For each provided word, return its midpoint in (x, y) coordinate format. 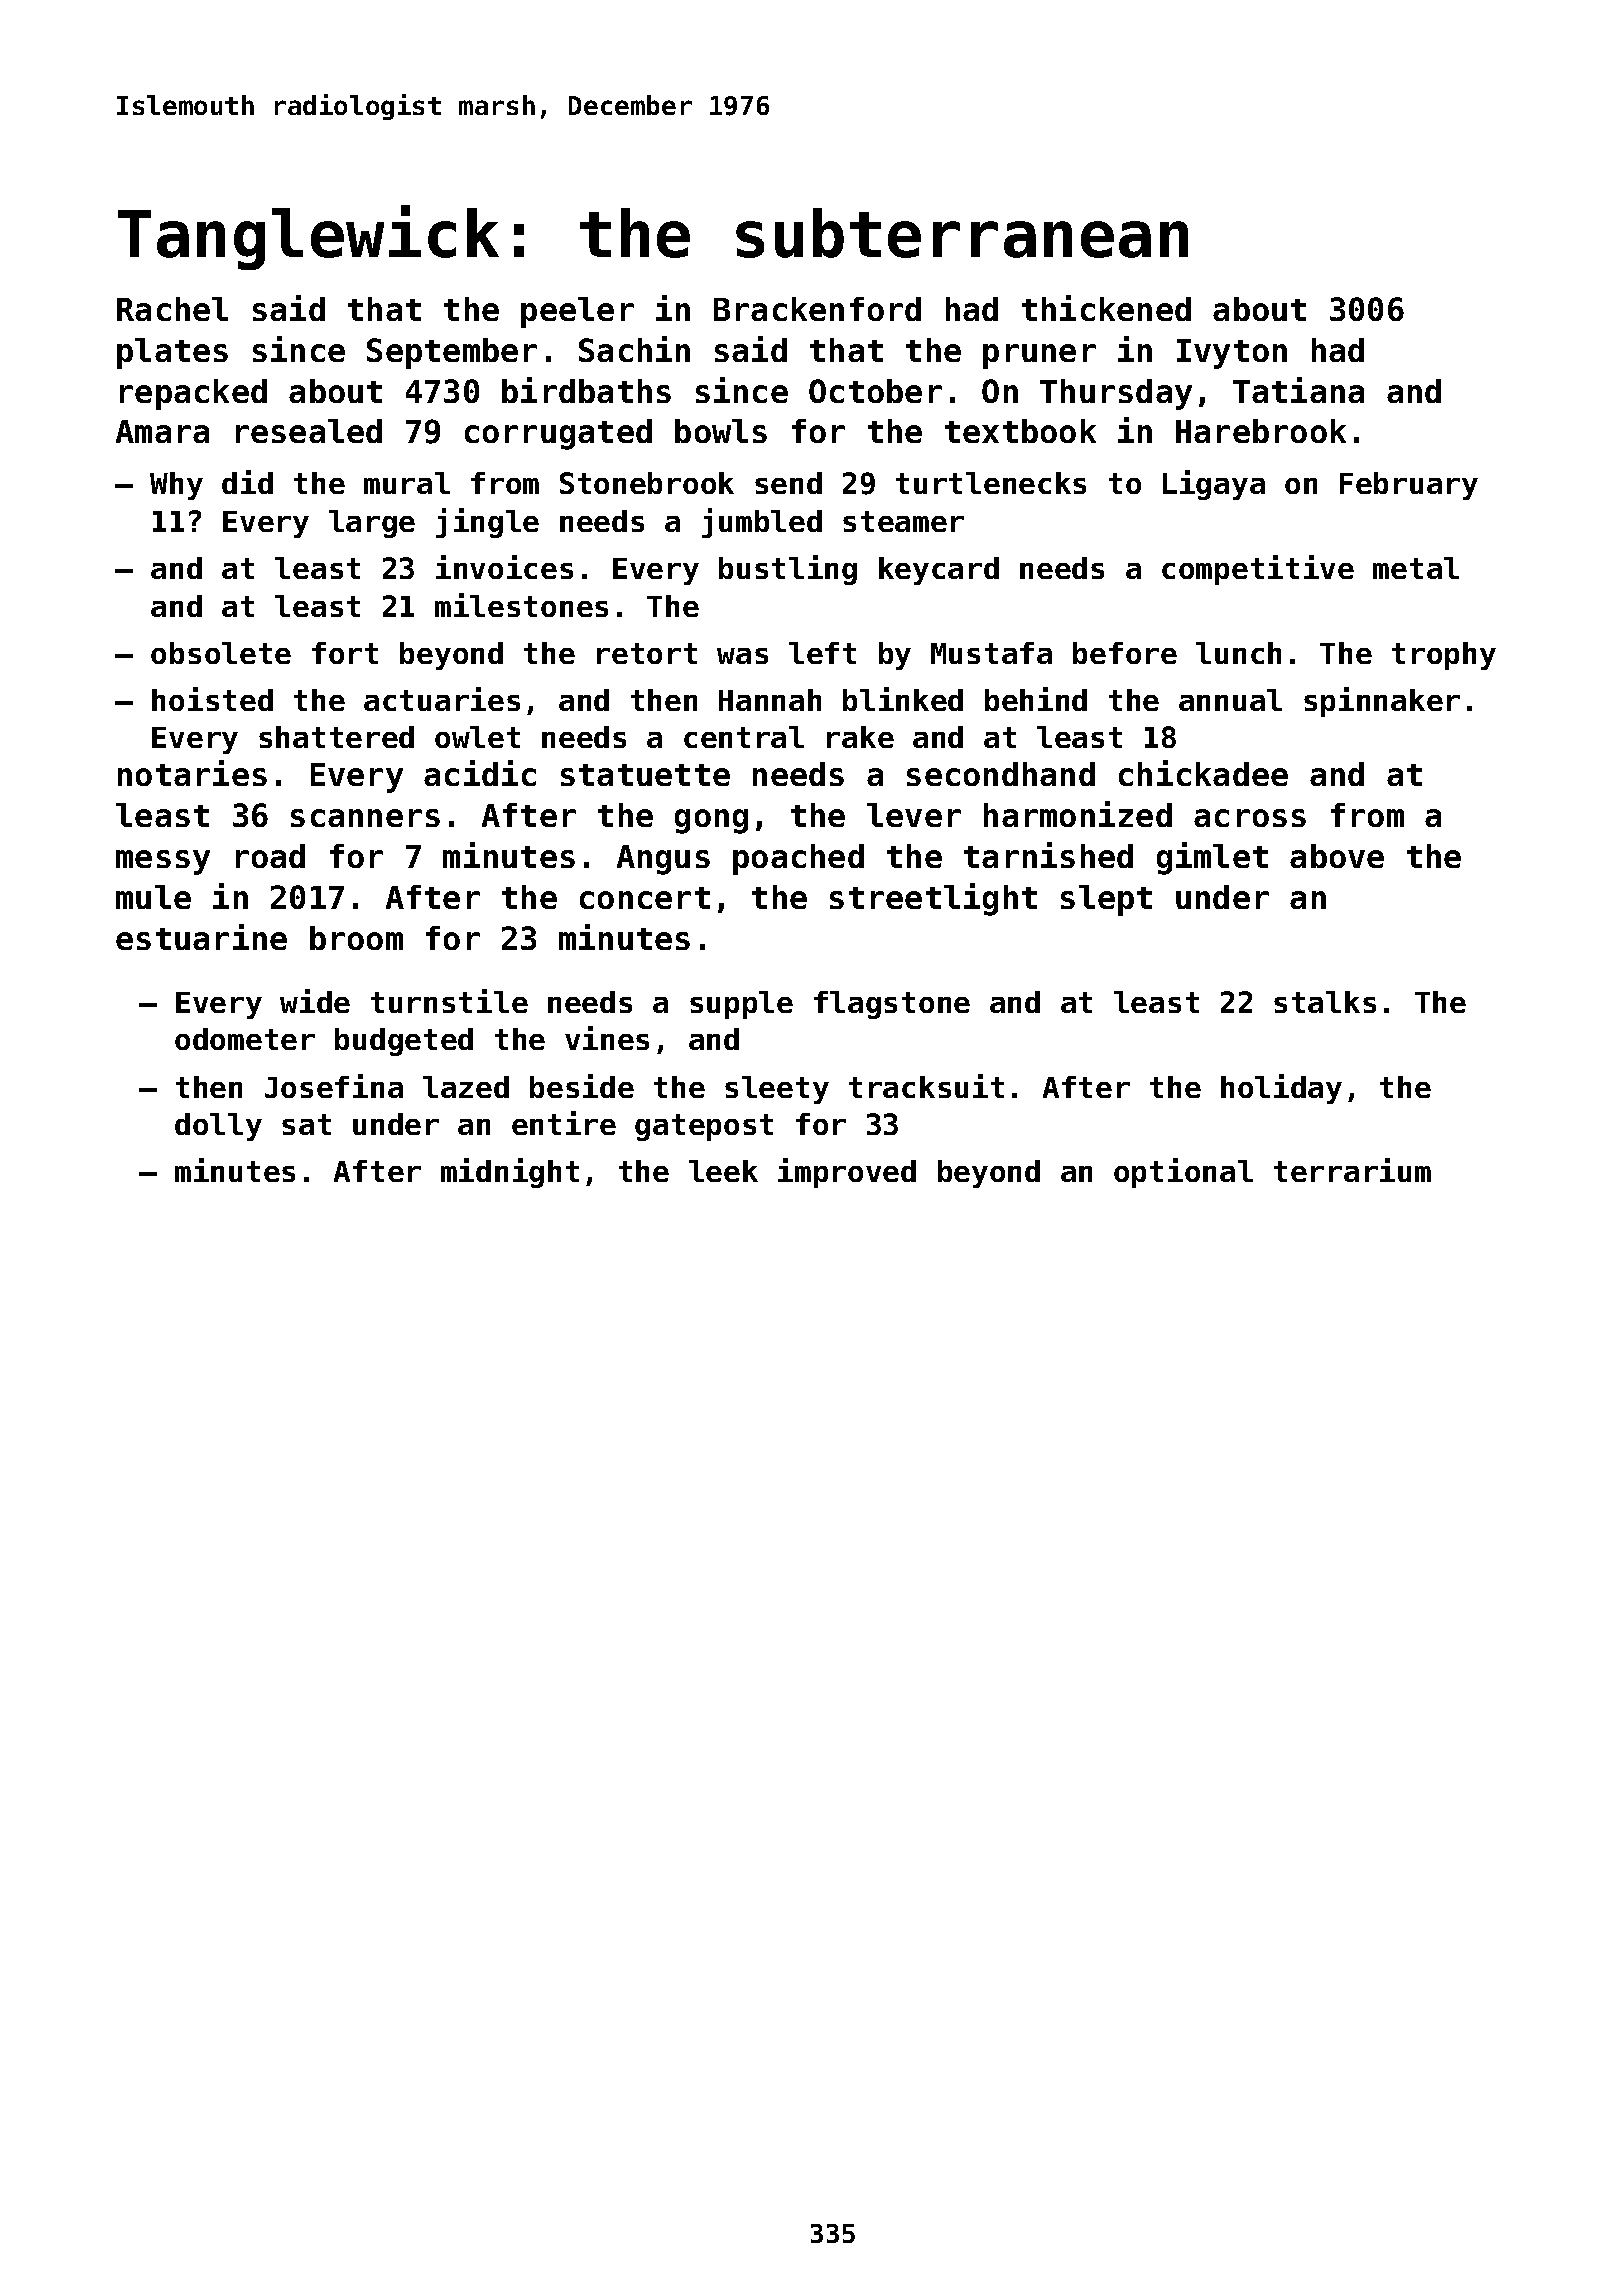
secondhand (1001, 774)
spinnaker (1382, 702)
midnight (510, 1173)
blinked (903, 699)
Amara (162, 431)
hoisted (212, 699)
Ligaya (1214, 485)
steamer (903, 521)
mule (153, 897)
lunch (1238, 653)
